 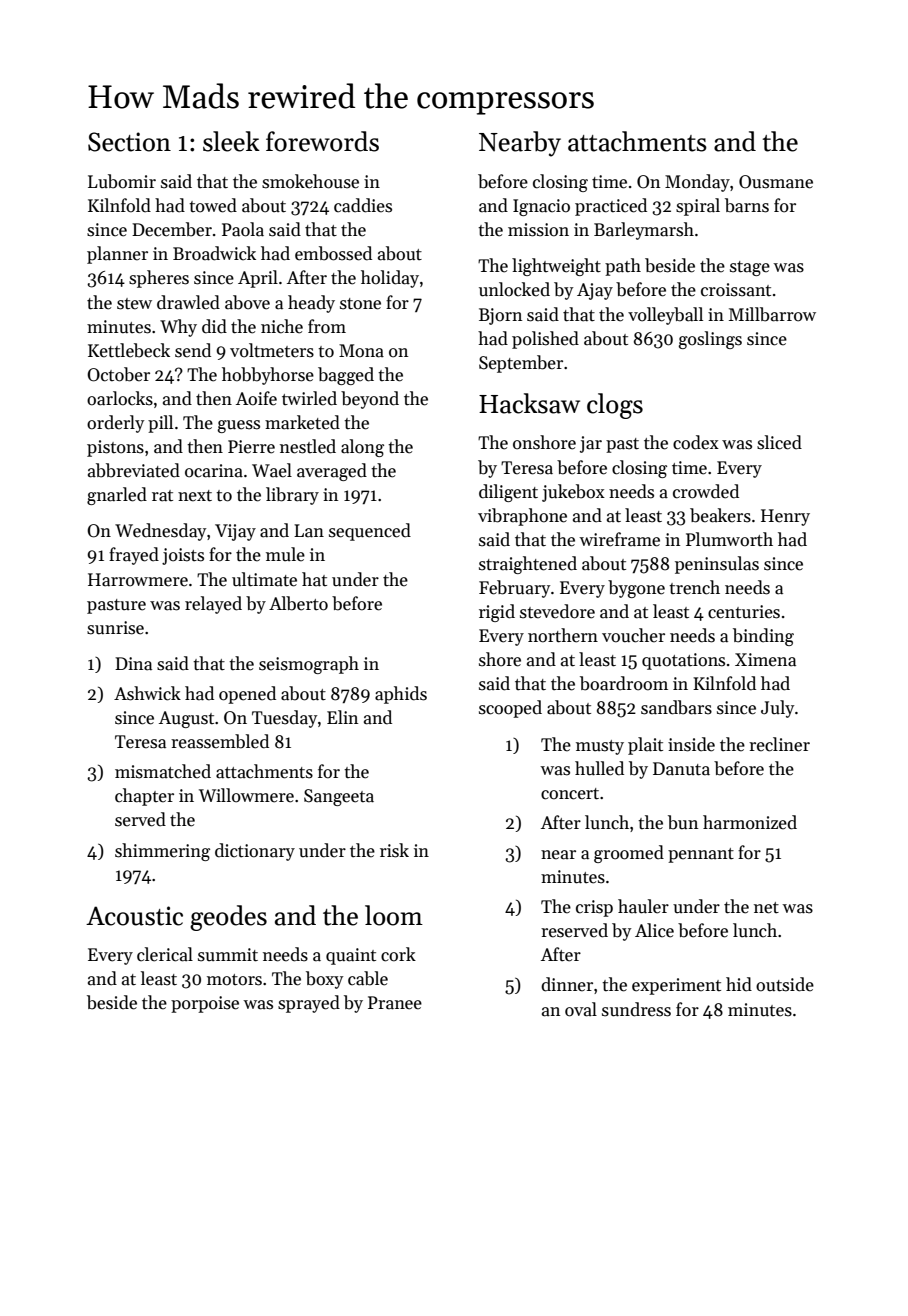 I want to click on Elin, so click(x=342, y=717).
